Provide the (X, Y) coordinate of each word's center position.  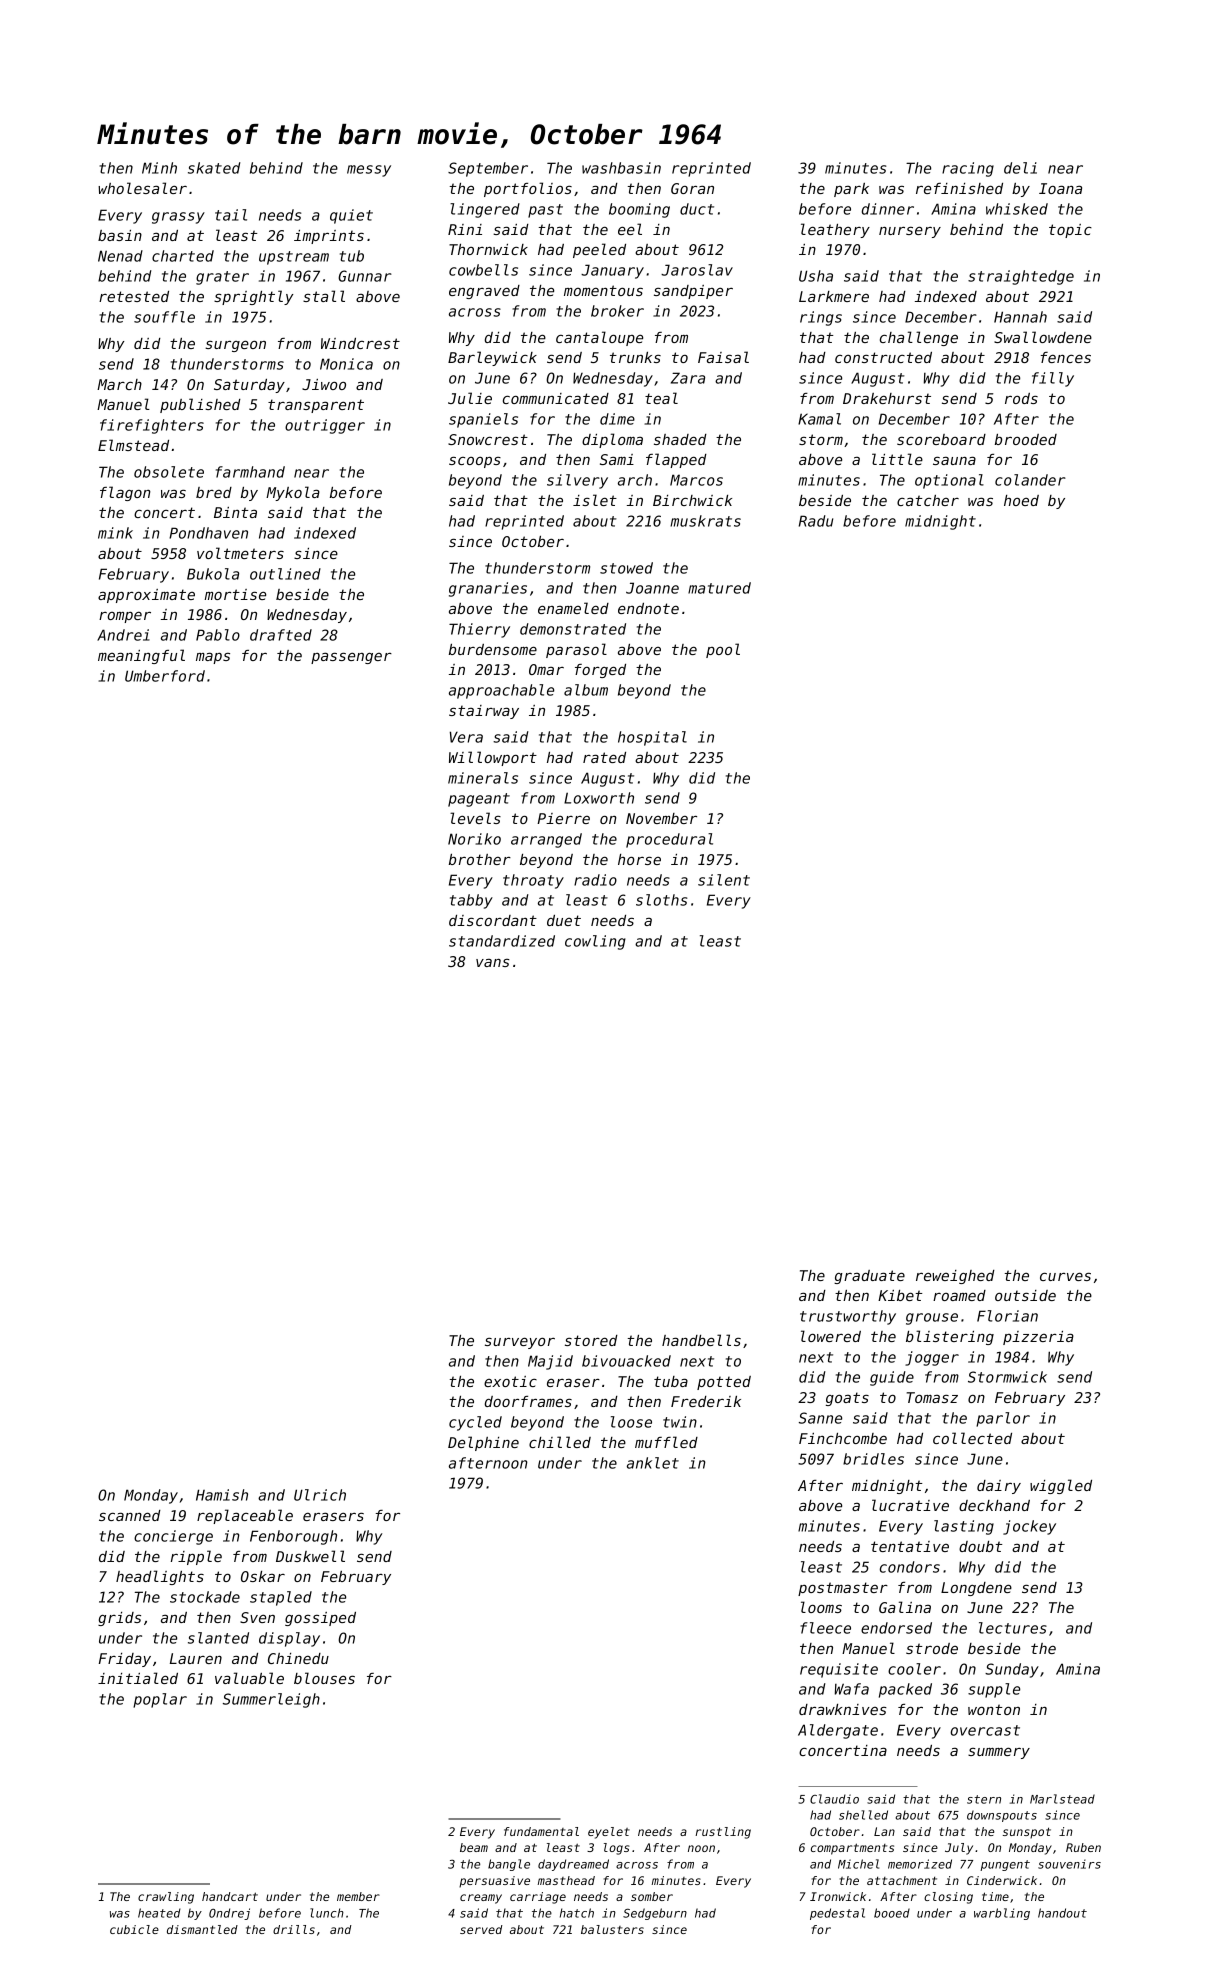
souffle (164, 317)
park (851, 190)
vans (493, 963)
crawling (166, 1898)
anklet (653, 1463)
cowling (595, 942)
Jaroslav (697, 270)
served (481, 1929)
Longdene (976, 1589)
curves (1065, 1276)
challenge (919, 338)
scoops (475, 462)
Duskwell (310, 1556)
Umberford (165, 676)
